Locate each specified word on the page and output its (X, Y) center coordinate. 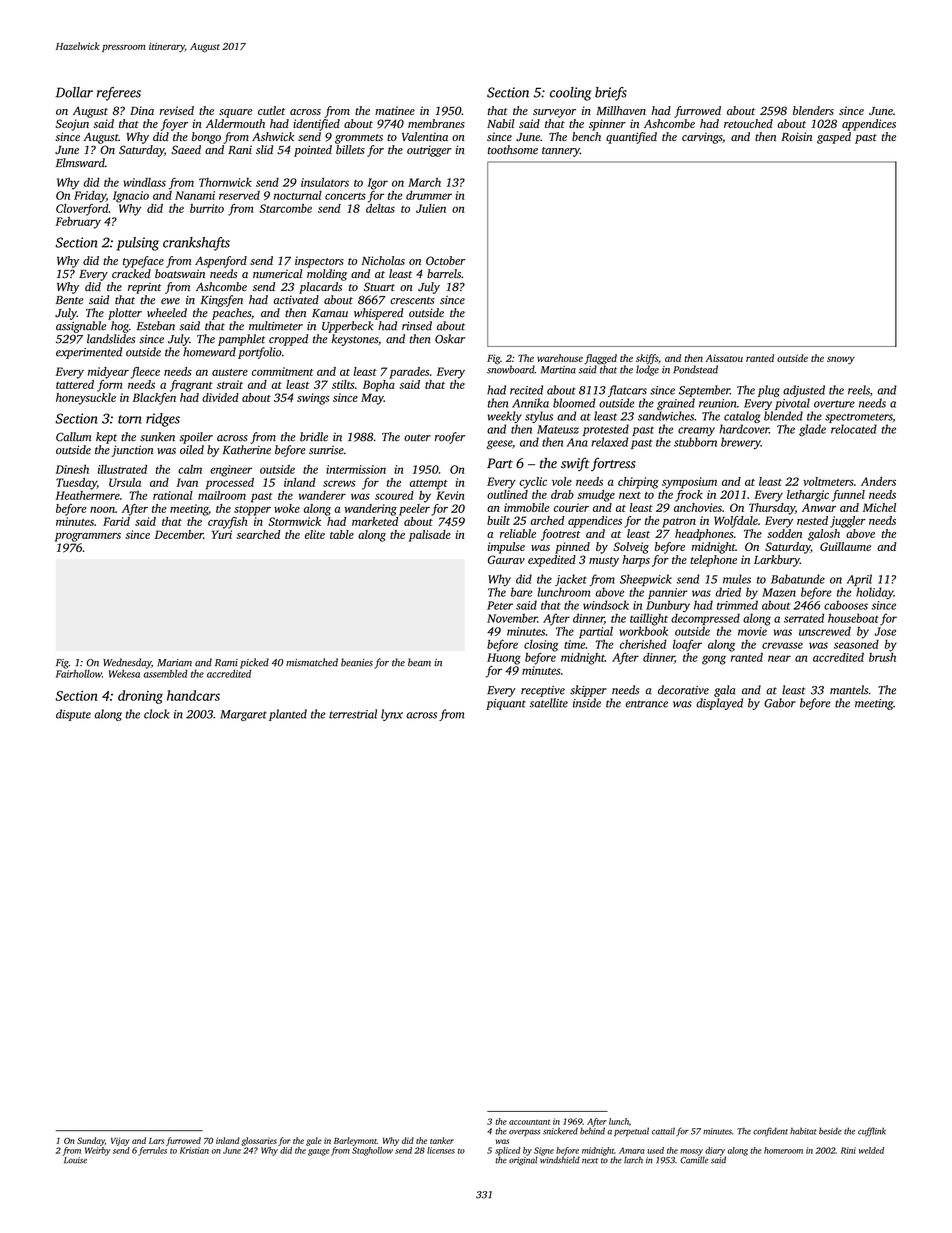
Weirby (98, 1151)
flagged (600, 359)
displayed (719, 704)
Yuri (222, 534)
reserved (239, 195)
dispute (73, 715)
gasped (834, 138)
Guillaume (845, 546)
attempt (429, 485)
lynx (392, 715)
